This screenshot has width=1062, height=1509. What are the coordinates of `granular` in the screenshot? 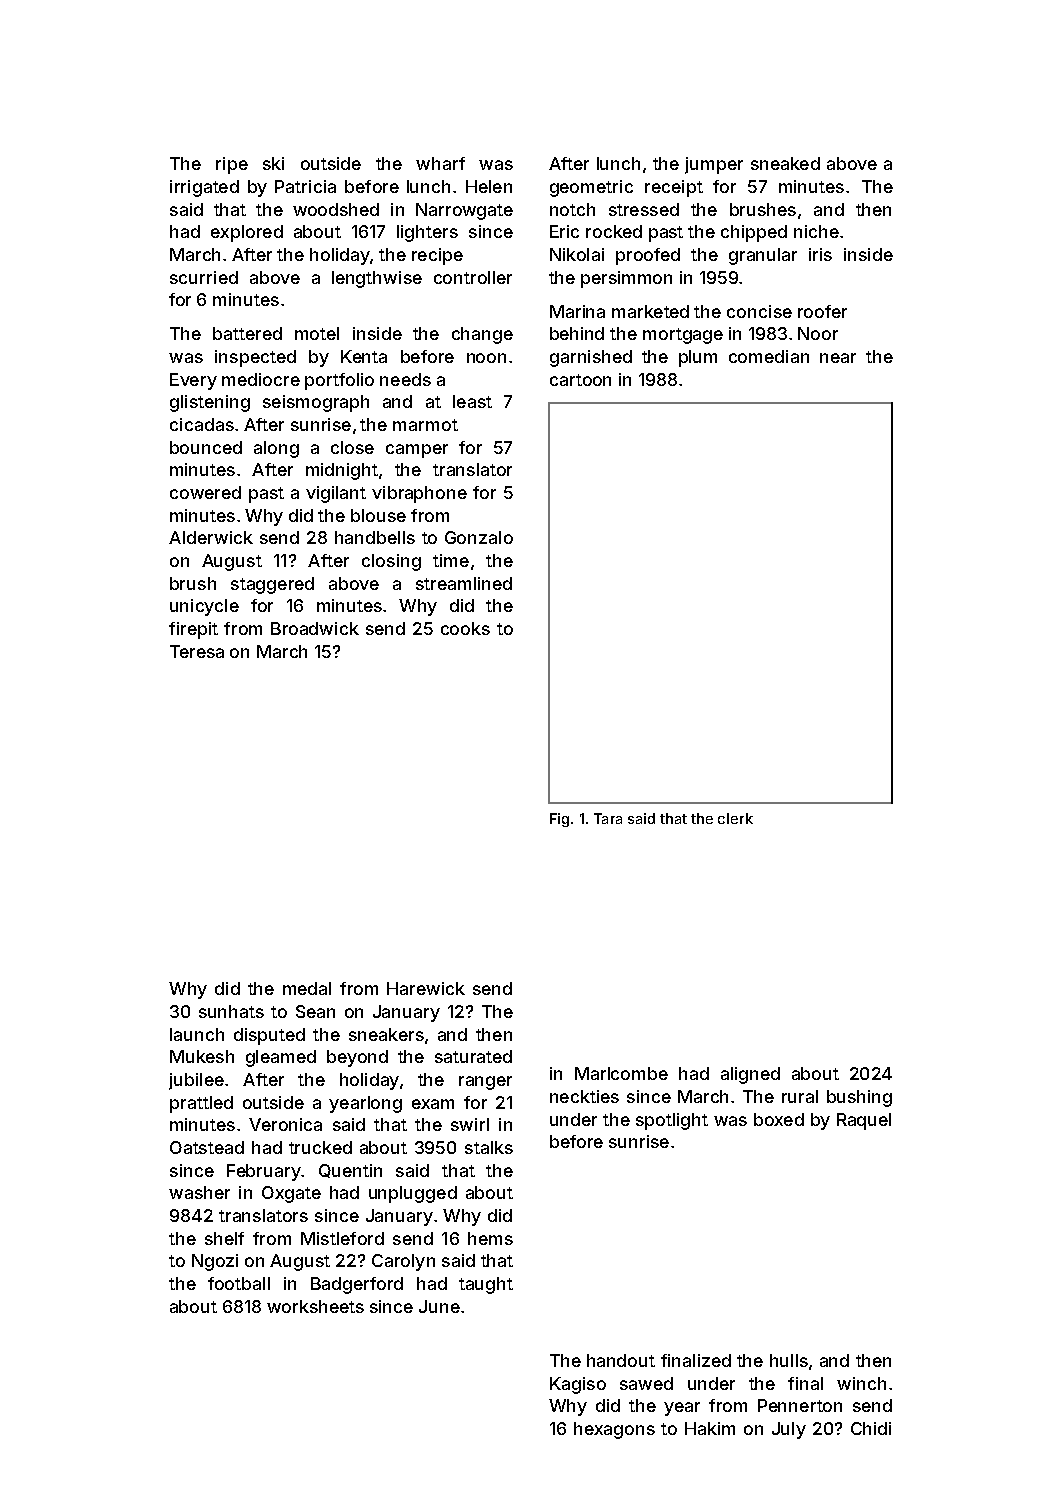 It's located at (763, 256).
